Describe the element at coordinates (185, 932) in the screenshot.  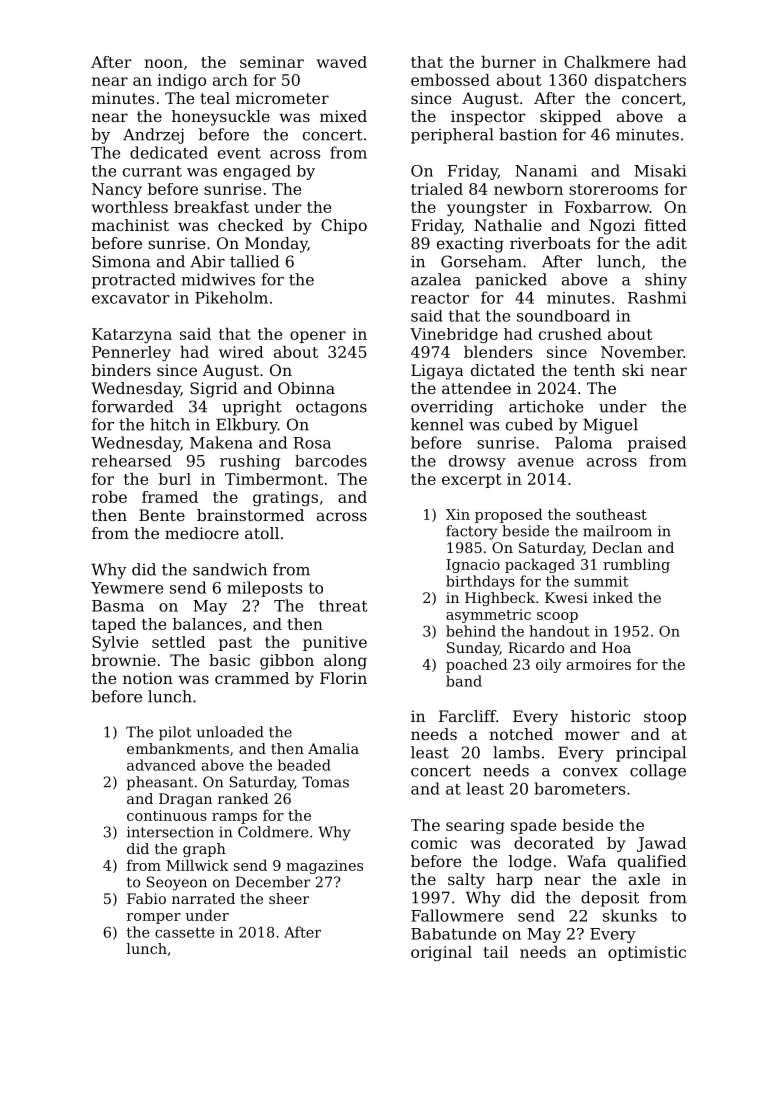
I see `cassette` at that location.
